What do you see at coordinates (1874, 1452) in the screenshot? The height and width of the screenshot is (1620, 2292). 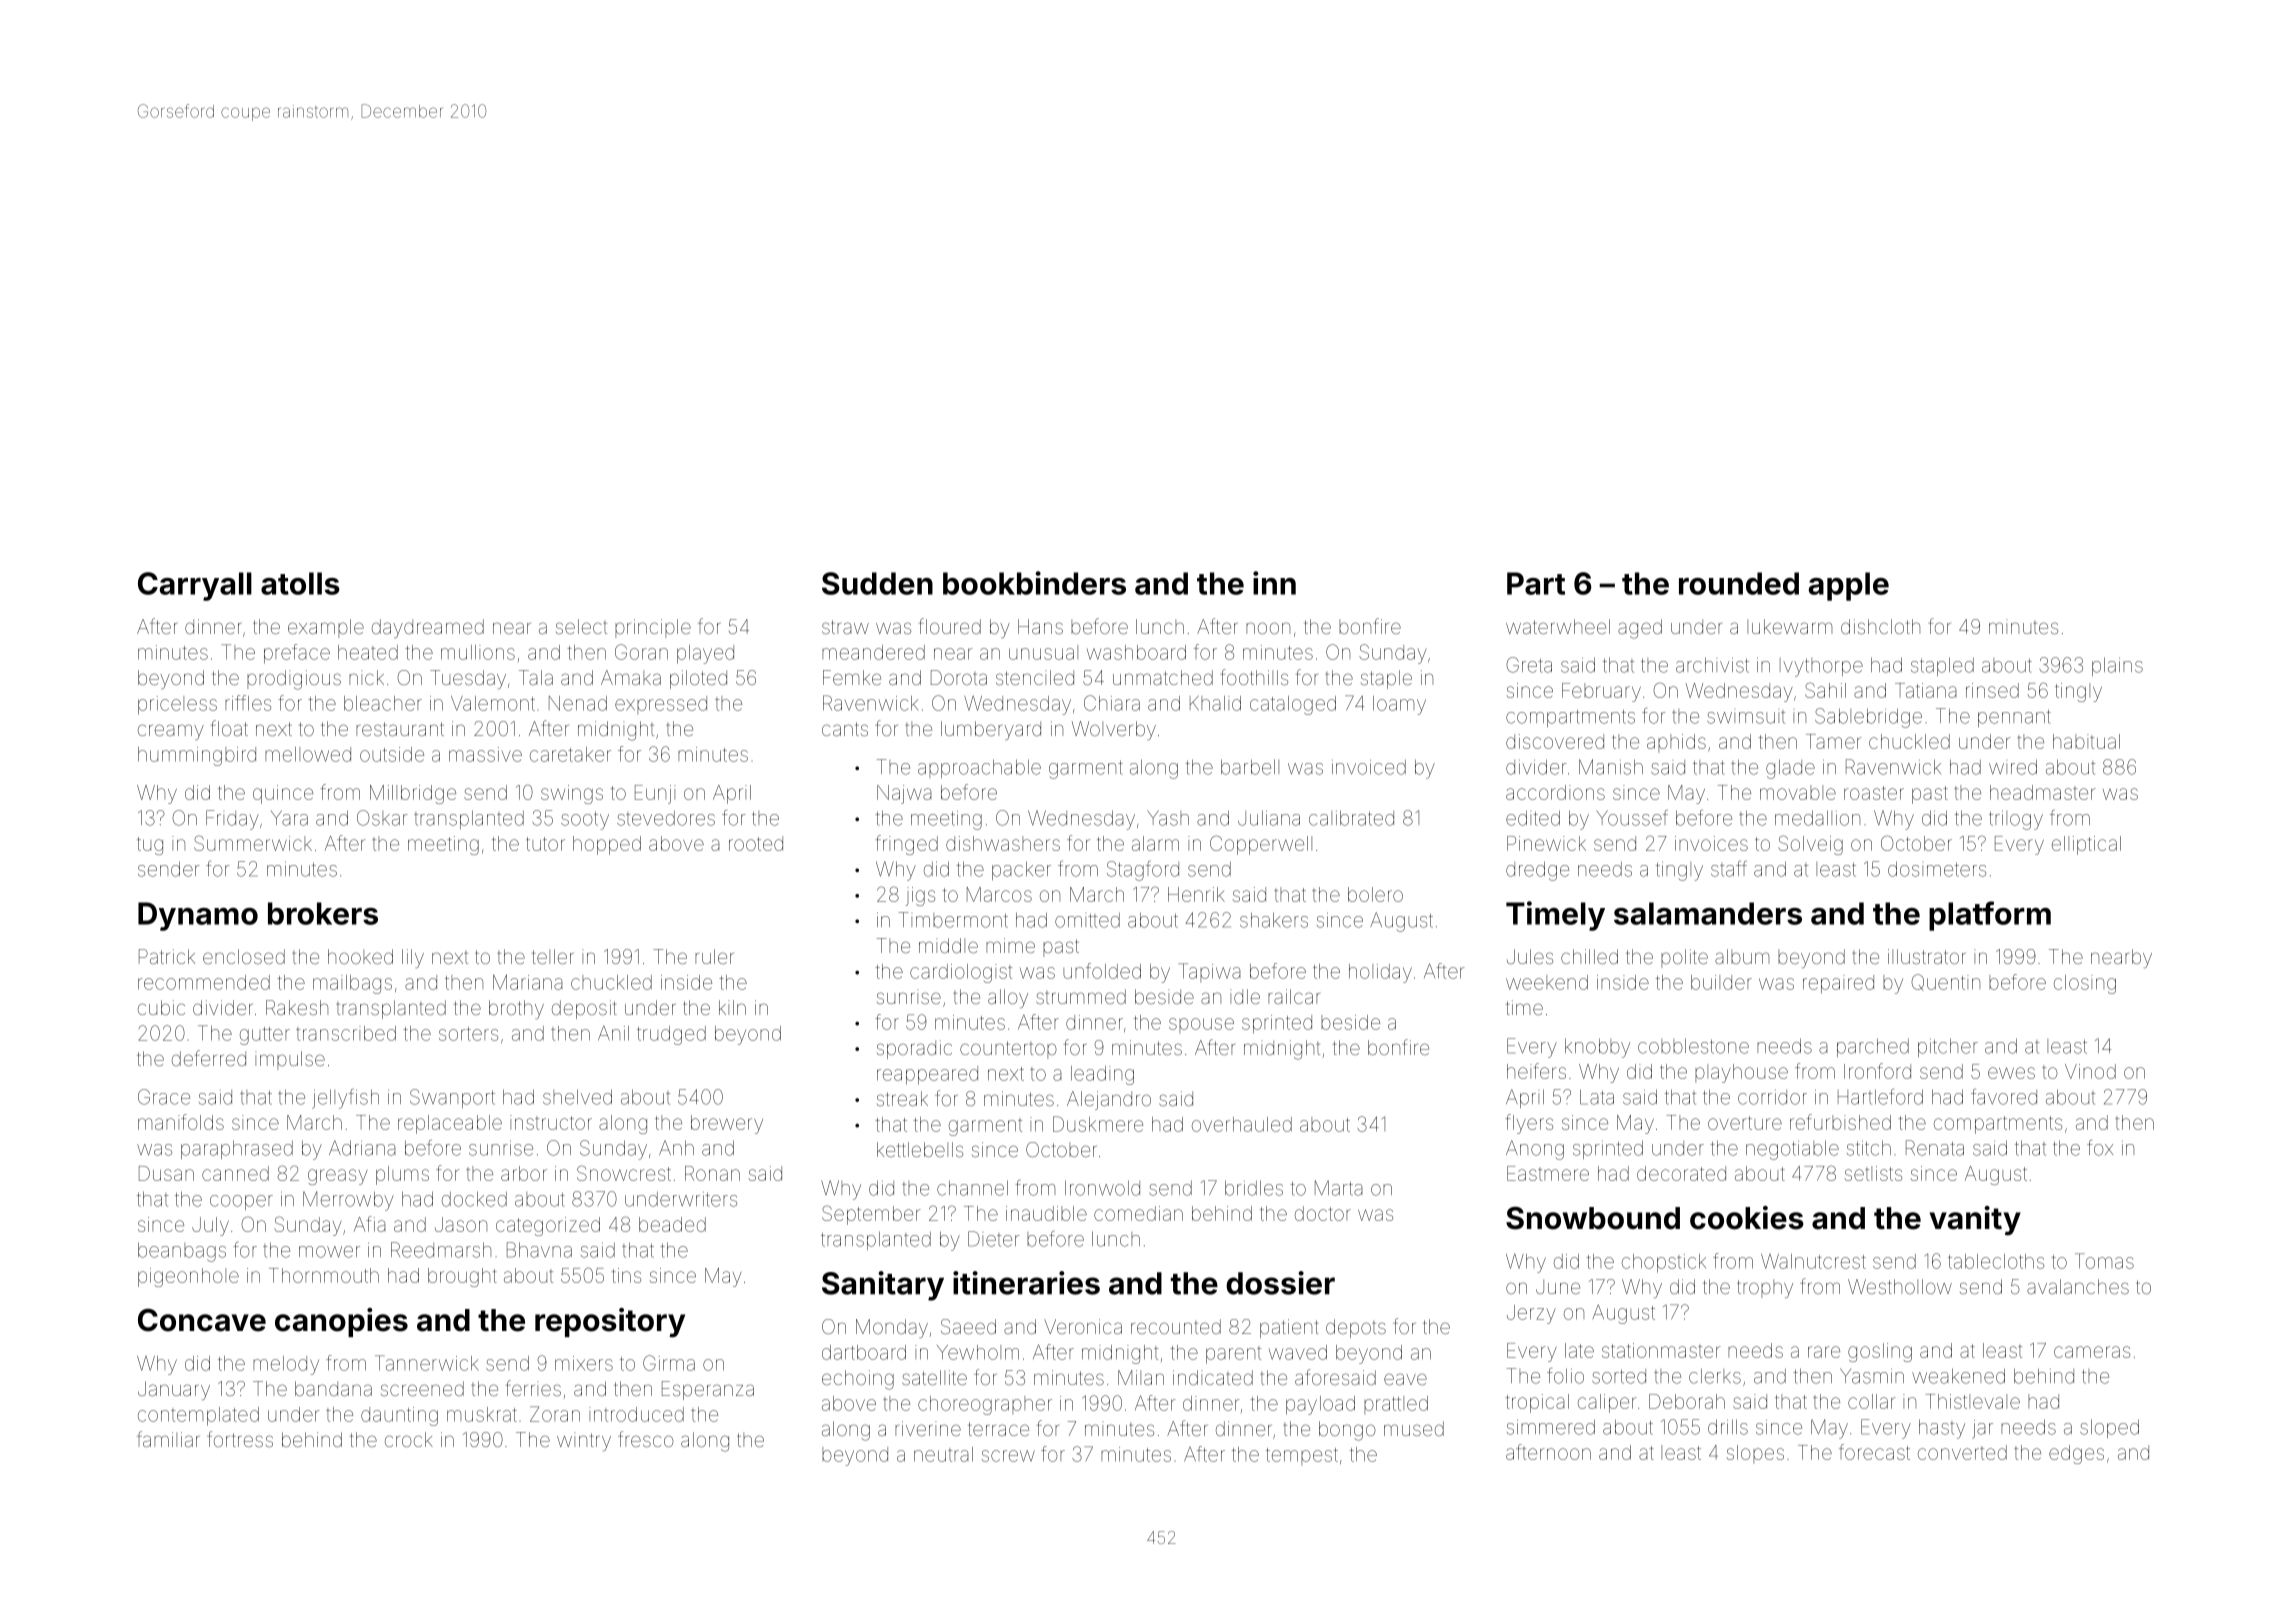 I see `forecast` at bounding box center [1874, 1452].
